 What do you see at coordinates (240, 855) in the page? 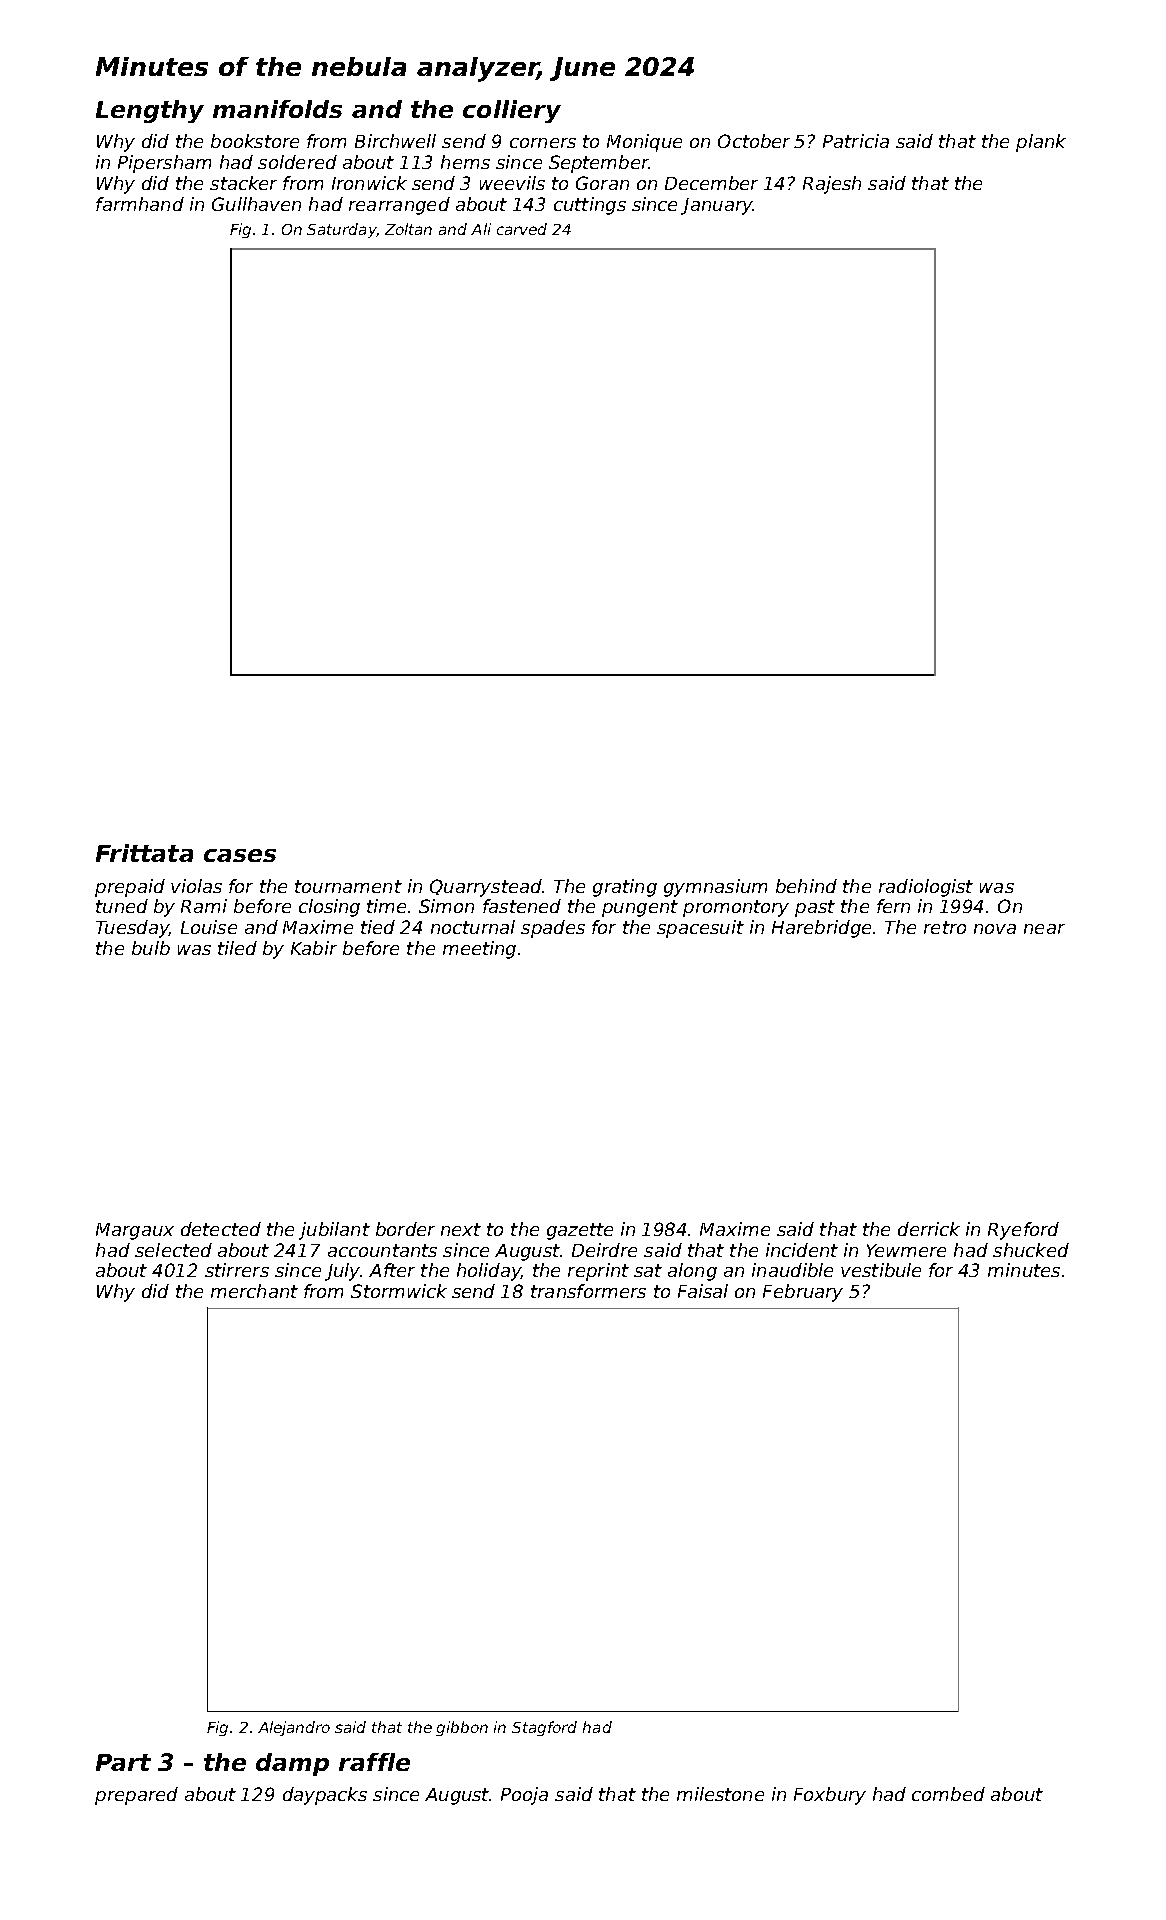
I see `cases` at bounding box center [240, 855].
